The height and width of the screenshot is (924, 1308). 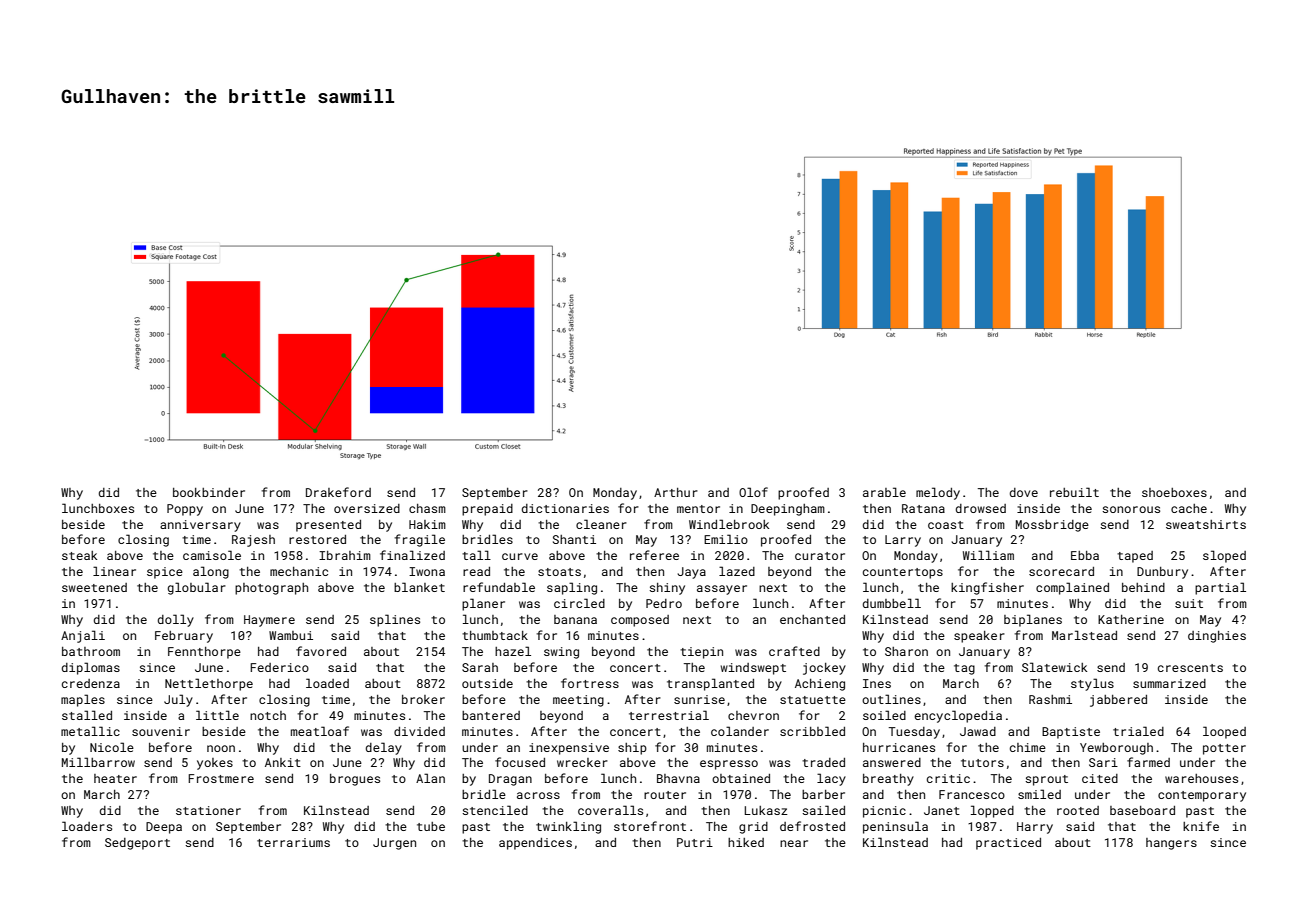 I want to click on soiled, so click(x=884, y=715).
